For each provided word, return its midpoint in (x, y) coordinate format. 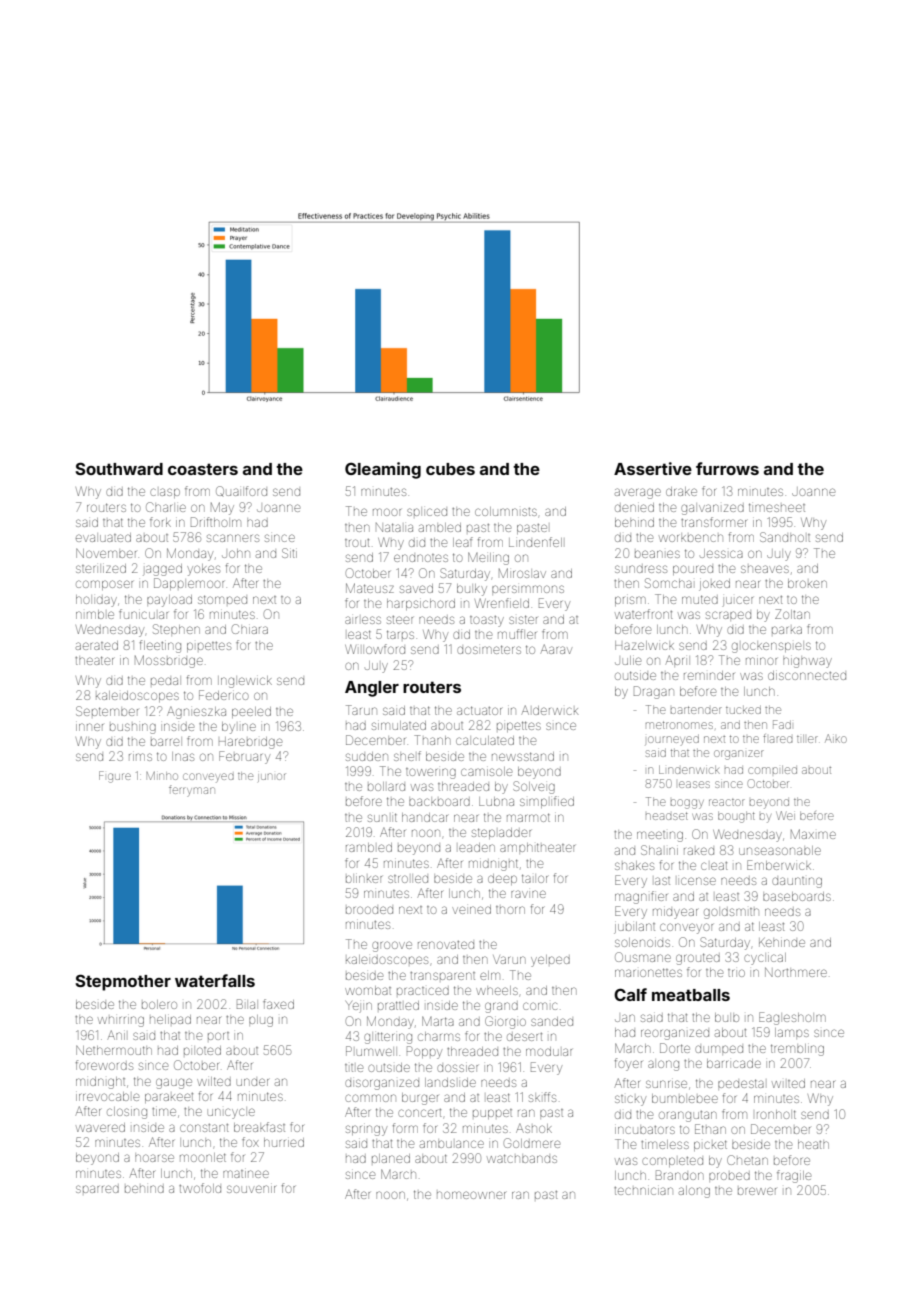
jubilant (634, 928)
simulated (399, 725)
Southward (119, 468)
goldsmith (731, 913)
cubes (450, 469)
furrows (727, 468)
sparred (97, 1189)
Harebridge (250, 743)
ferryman (192, 791)
